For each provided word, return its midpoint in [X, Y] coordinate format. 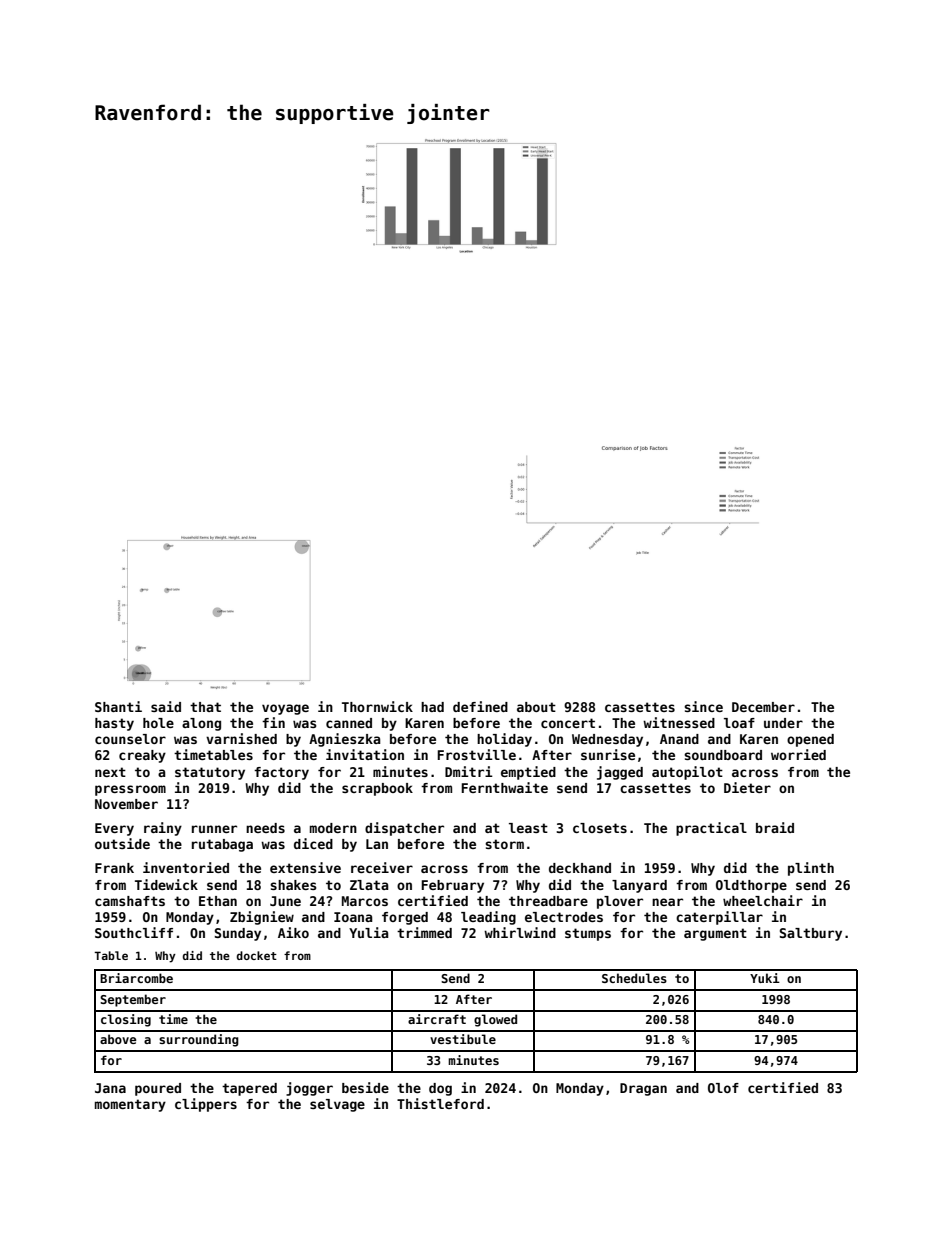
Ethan [218, 901]
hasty [114, 724]
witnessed [679, 722]
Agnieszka [344, 740]
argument [715, 934]
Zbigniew [262, 918]
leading [488, 918]
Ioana [353, 917]
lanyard [639, 886]
